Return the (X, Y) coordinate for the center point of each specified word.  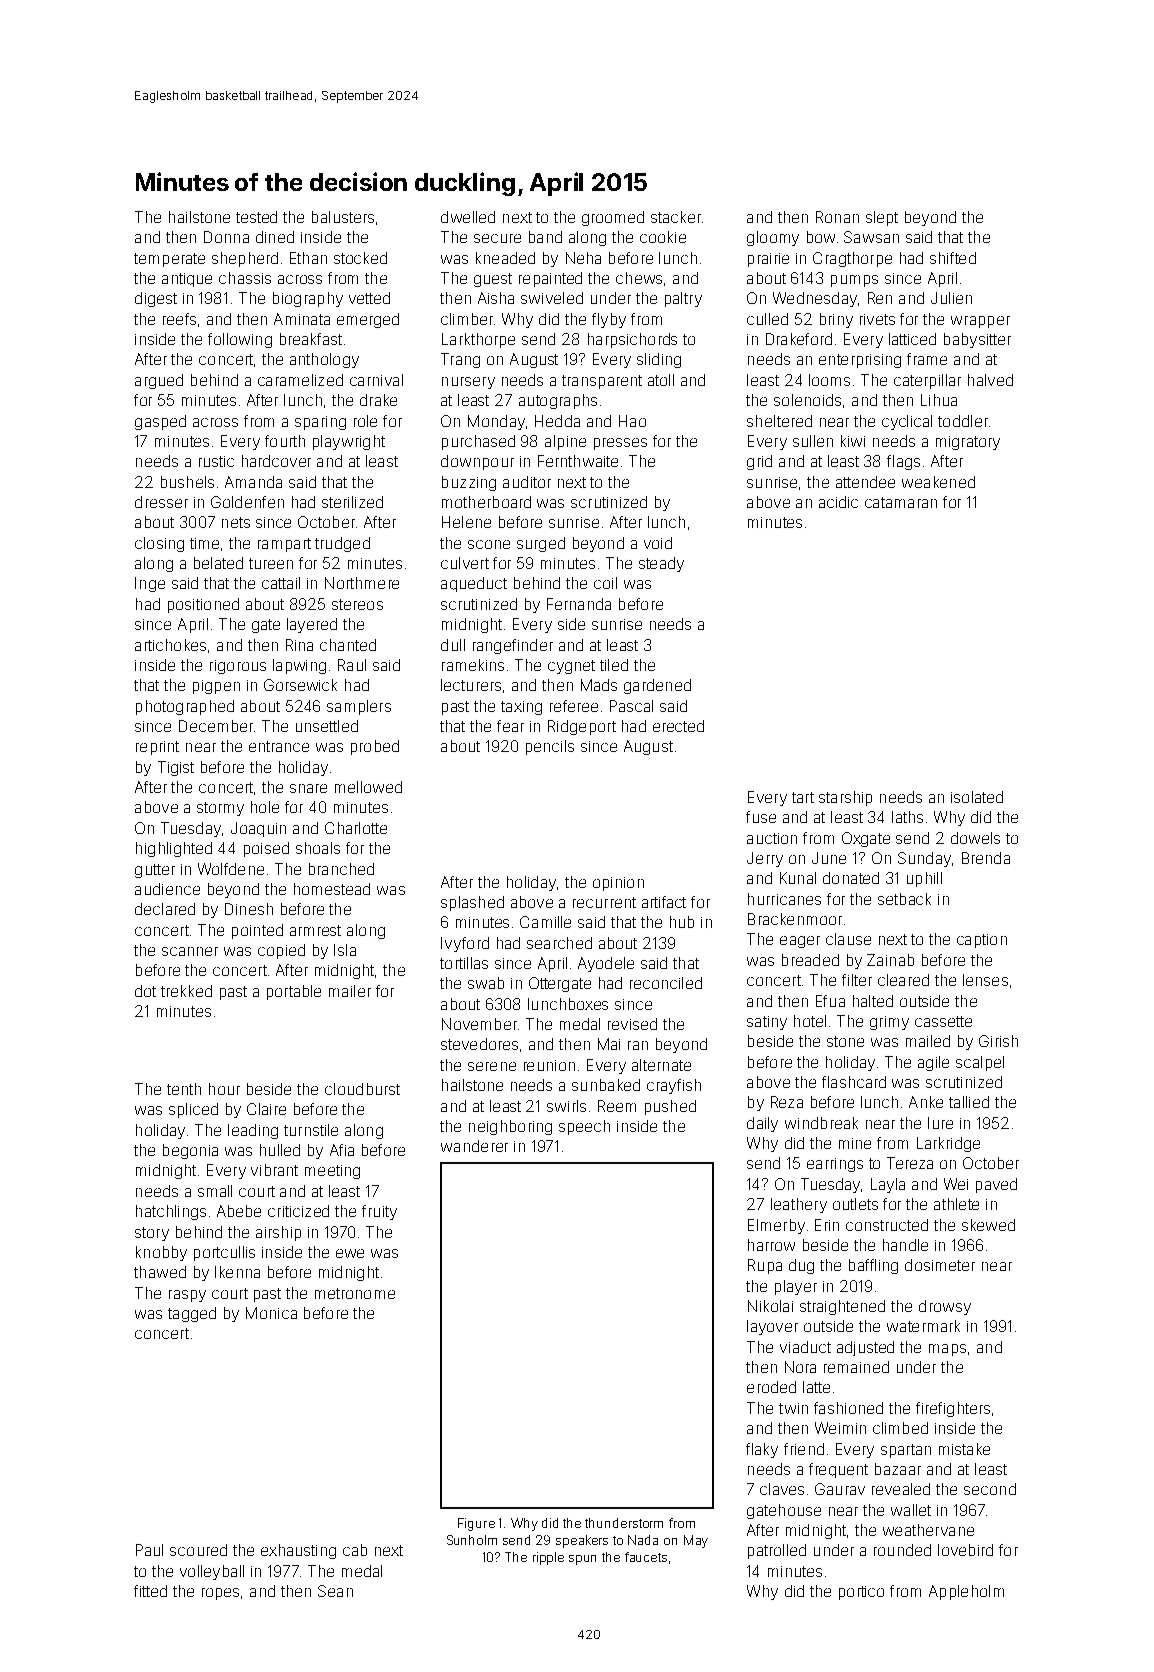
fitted (150, 1591)
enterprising (860, 361)
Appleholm (966, 1592)
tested (256, 217)
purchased (478, 442)
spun (582, 1560)
